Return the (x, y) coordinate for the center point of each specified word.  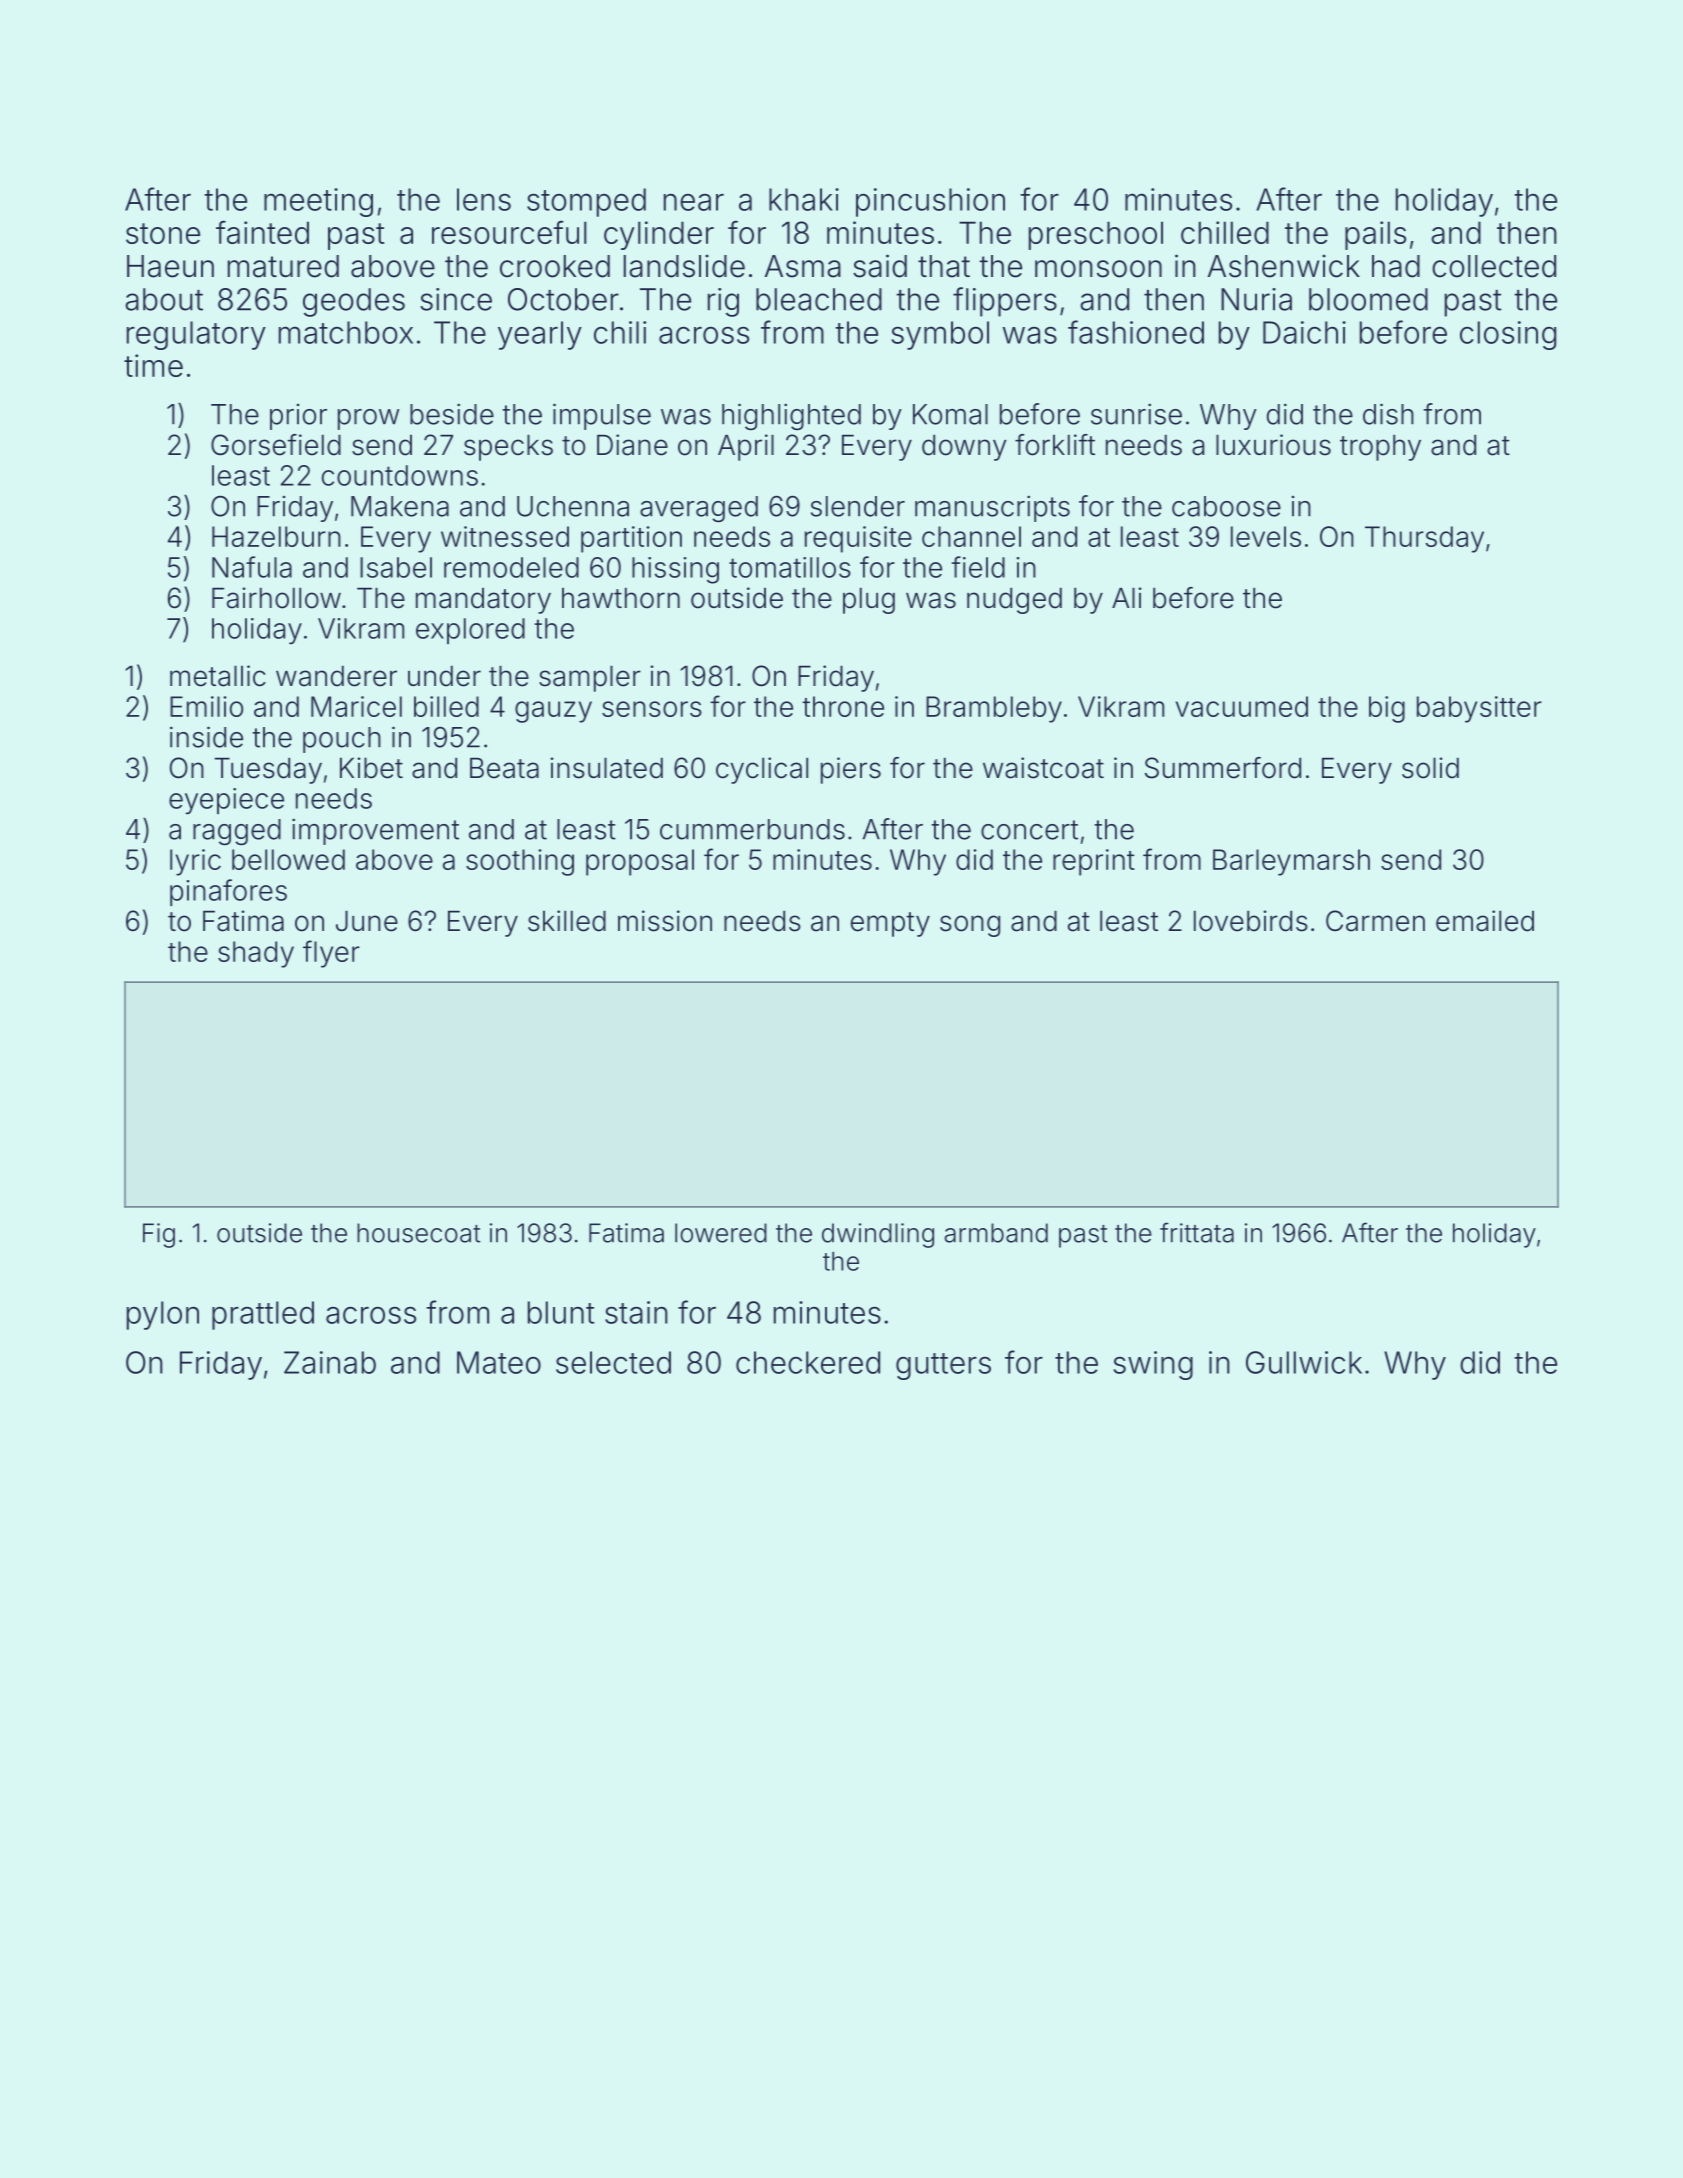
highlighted (791, 416)
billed (446, 706)
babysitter (1479, 709)
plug (869, 600)
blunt (561, 1312)
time (153, 365)
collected (1494, 266)
